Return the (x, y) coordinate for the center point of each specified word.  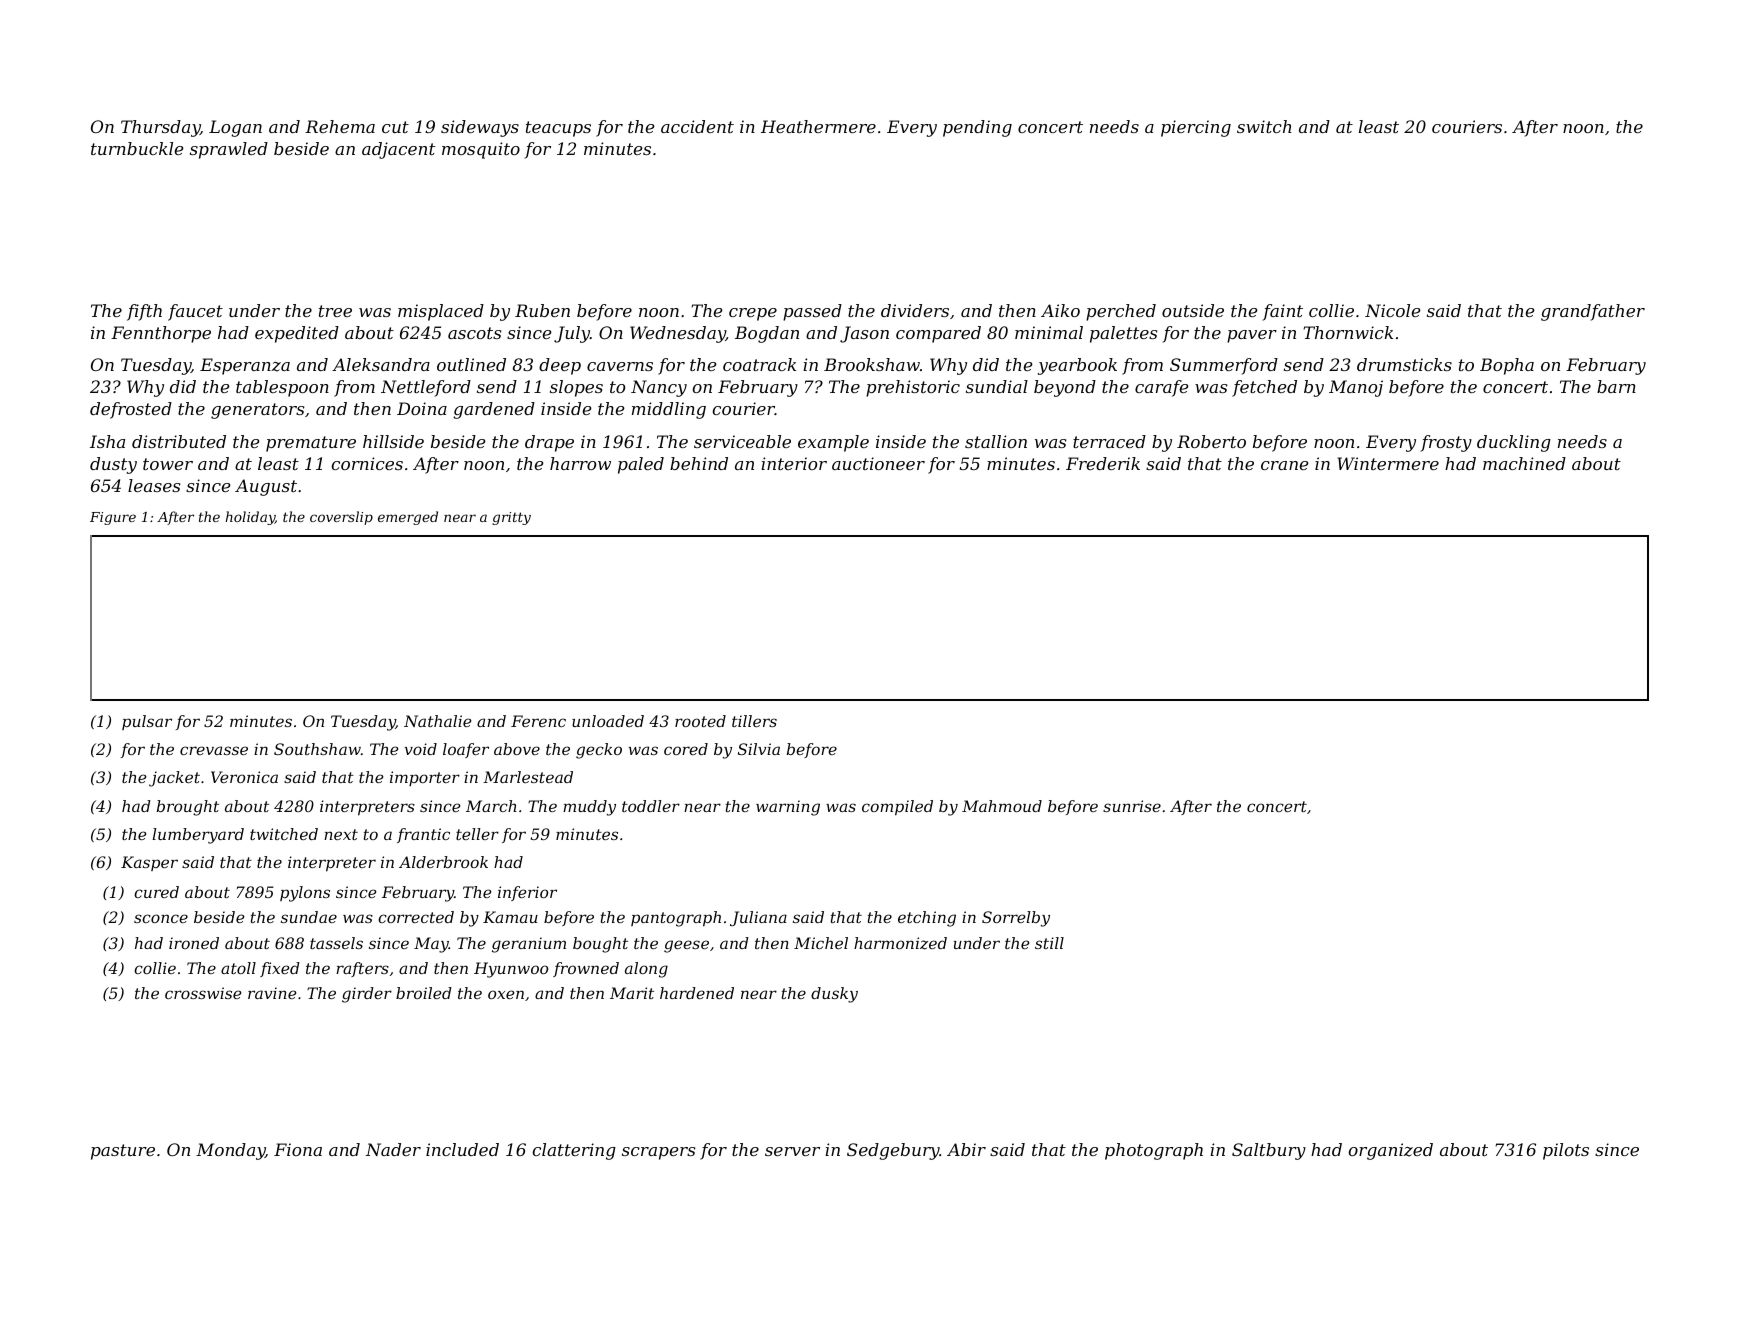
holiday (250, 518)
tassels (336, 943)
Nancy (659, 388)
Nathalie (437, 721)
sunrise (1132, 806)
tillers (754, 721)
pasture (123, 1152)
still (1049, 943)
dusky (834, 995)
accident (697, 126)
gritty (511, 518)
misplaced (441, 312)
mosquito (481, 150)
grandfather (1593, 312)
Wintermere (1388, 463)
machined (1524, 463)
